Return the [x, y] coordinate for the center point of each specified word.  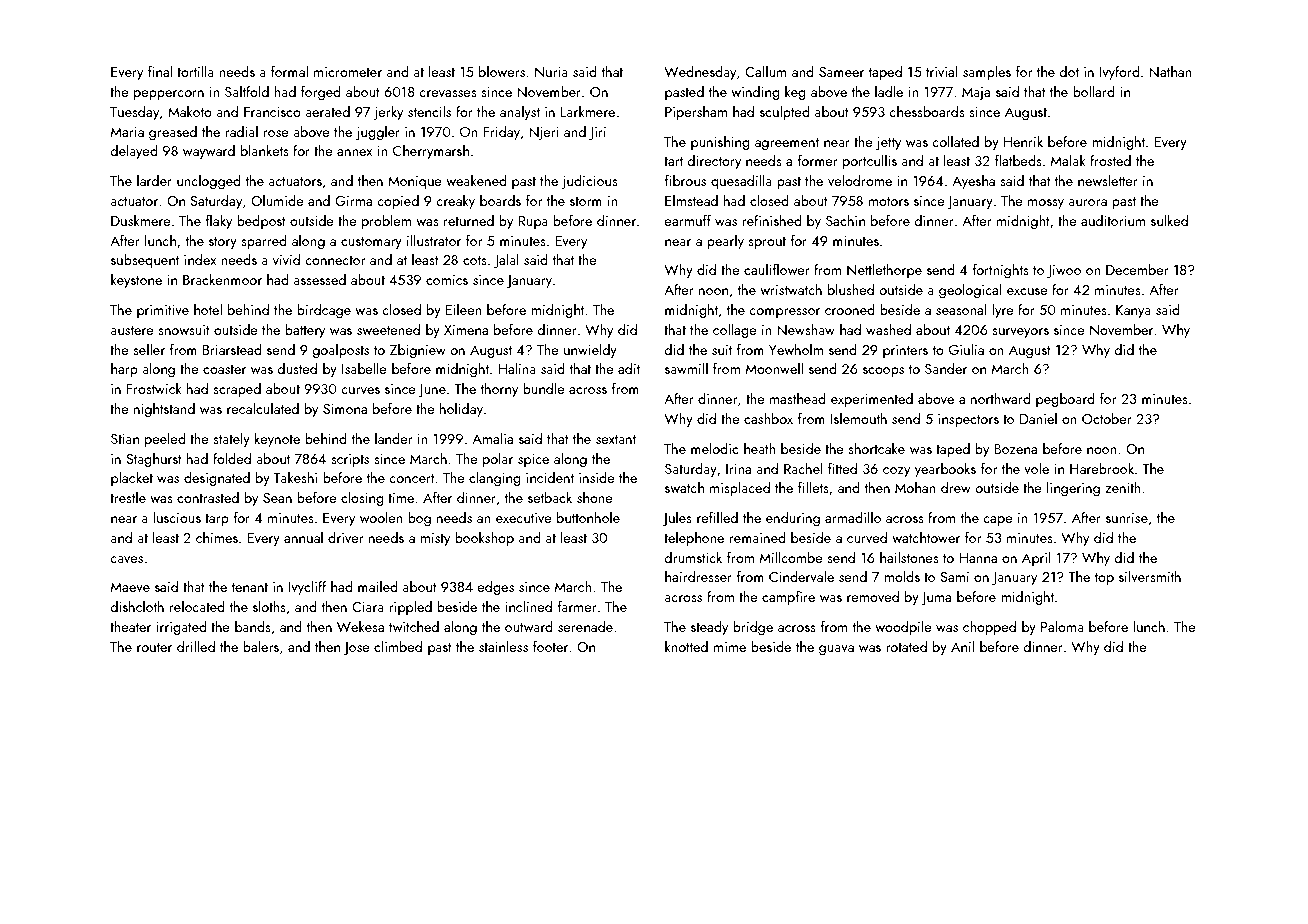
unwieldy [590, 351]
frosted [1110, 160]
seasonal [961, 309]
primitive [163, 311]
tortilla [195, 71]
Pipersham [696, 113]
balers [261, 646]
